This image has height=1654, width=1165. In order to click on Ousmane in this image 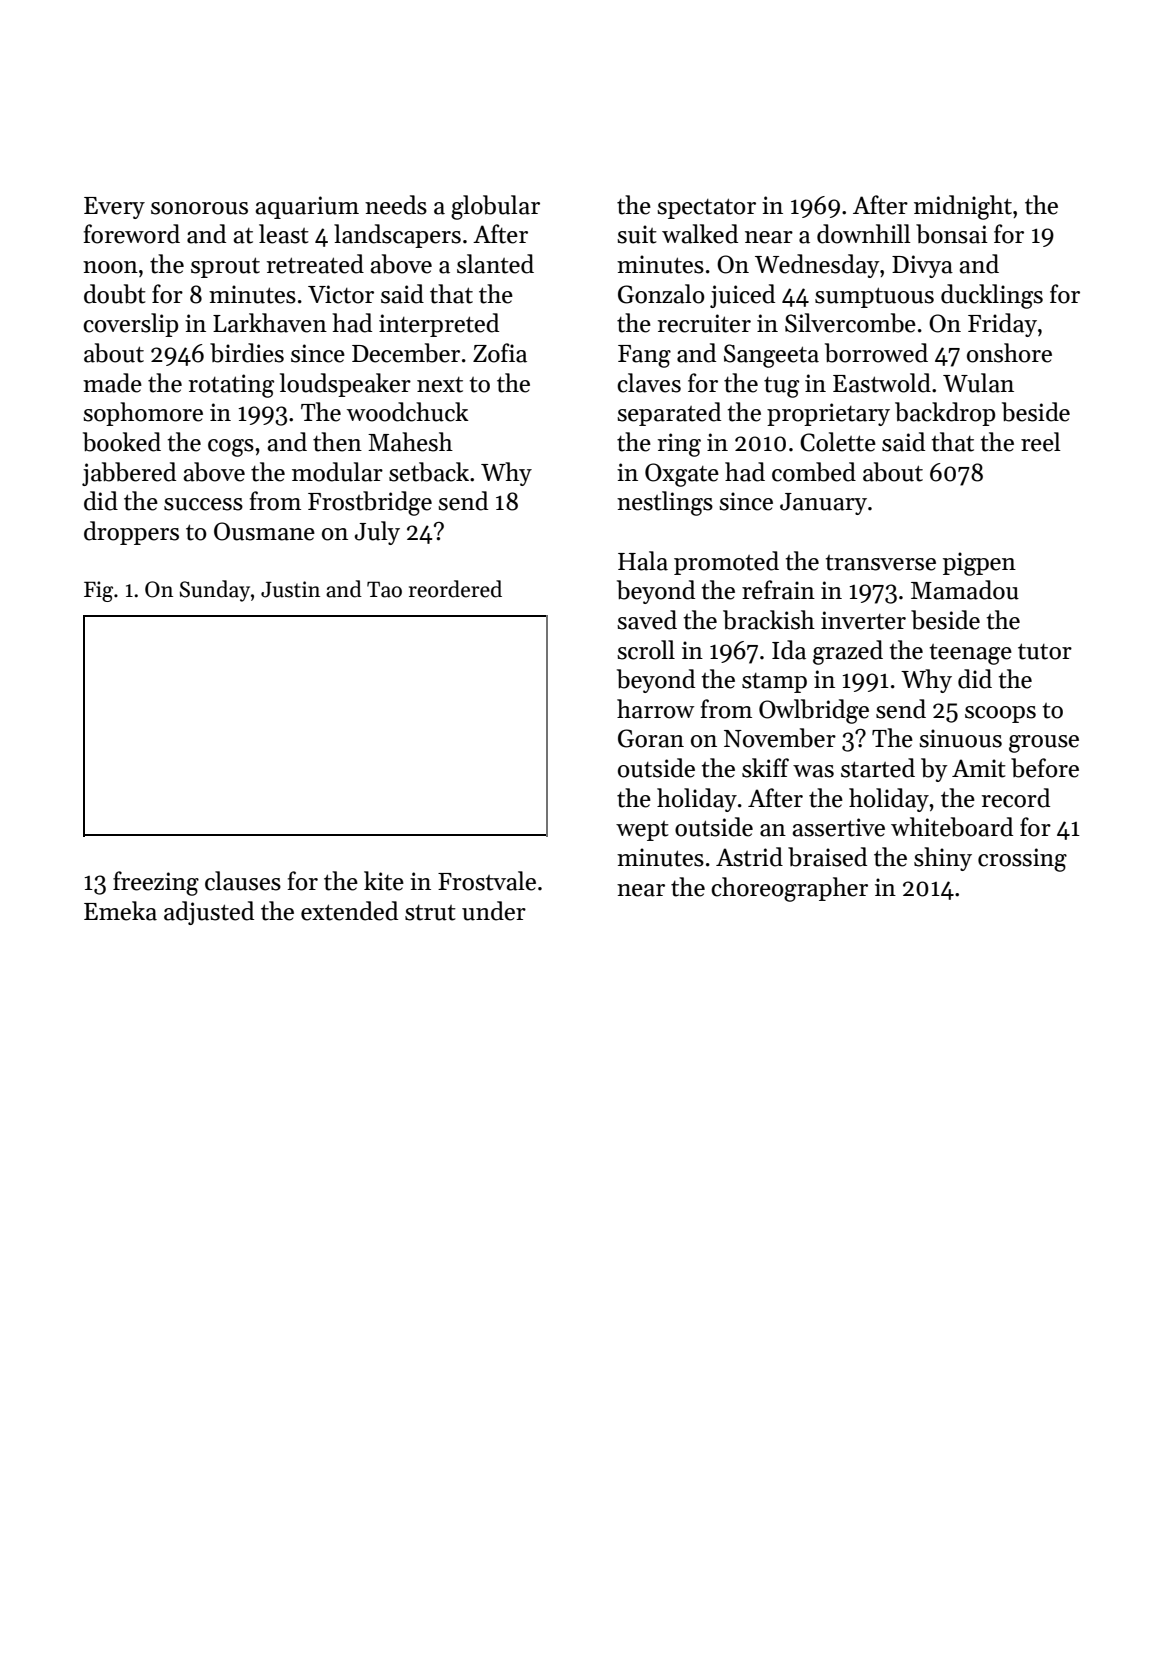, I will do `click(264, 531)`.
